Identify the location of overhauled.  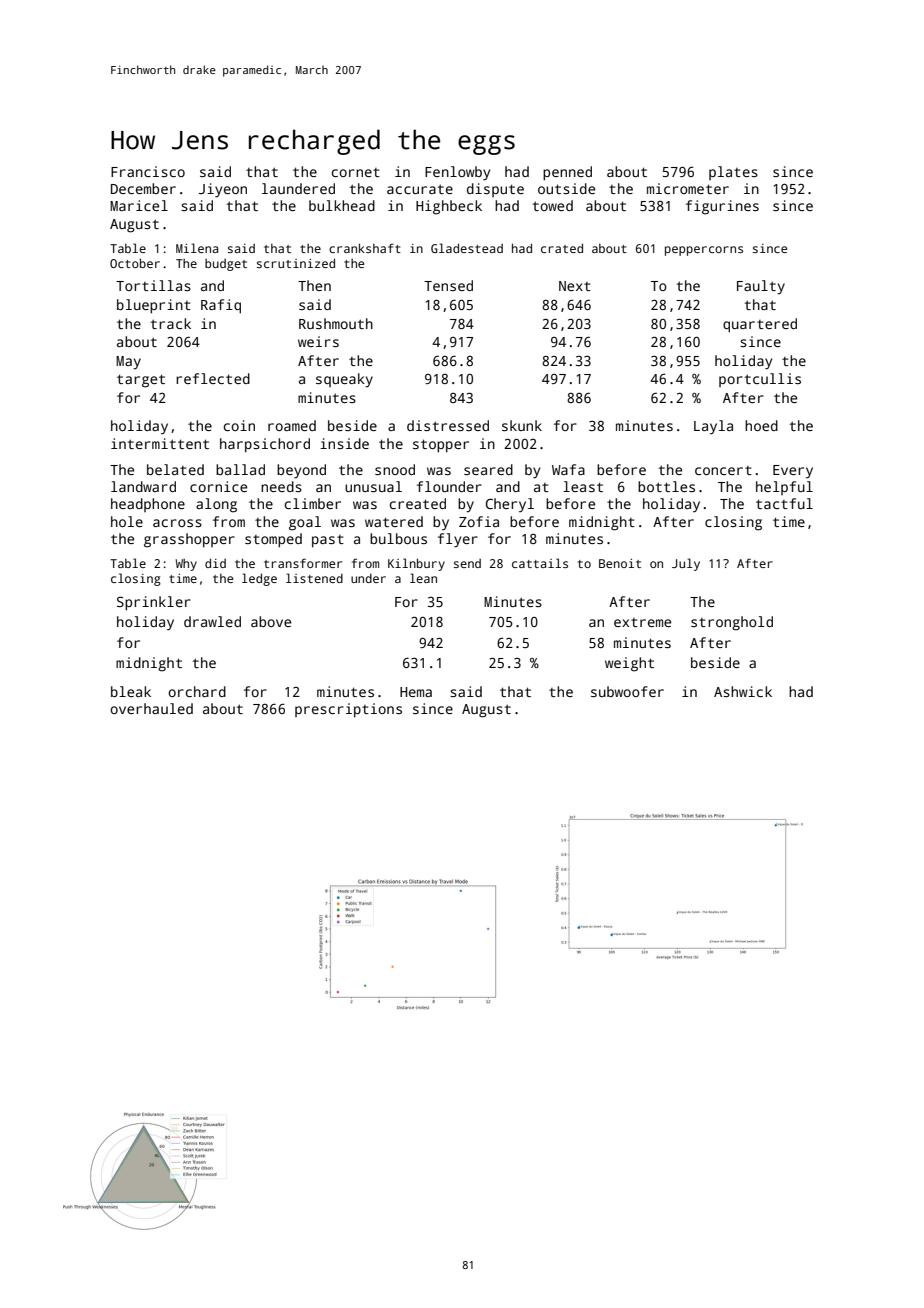
(151, 708).
